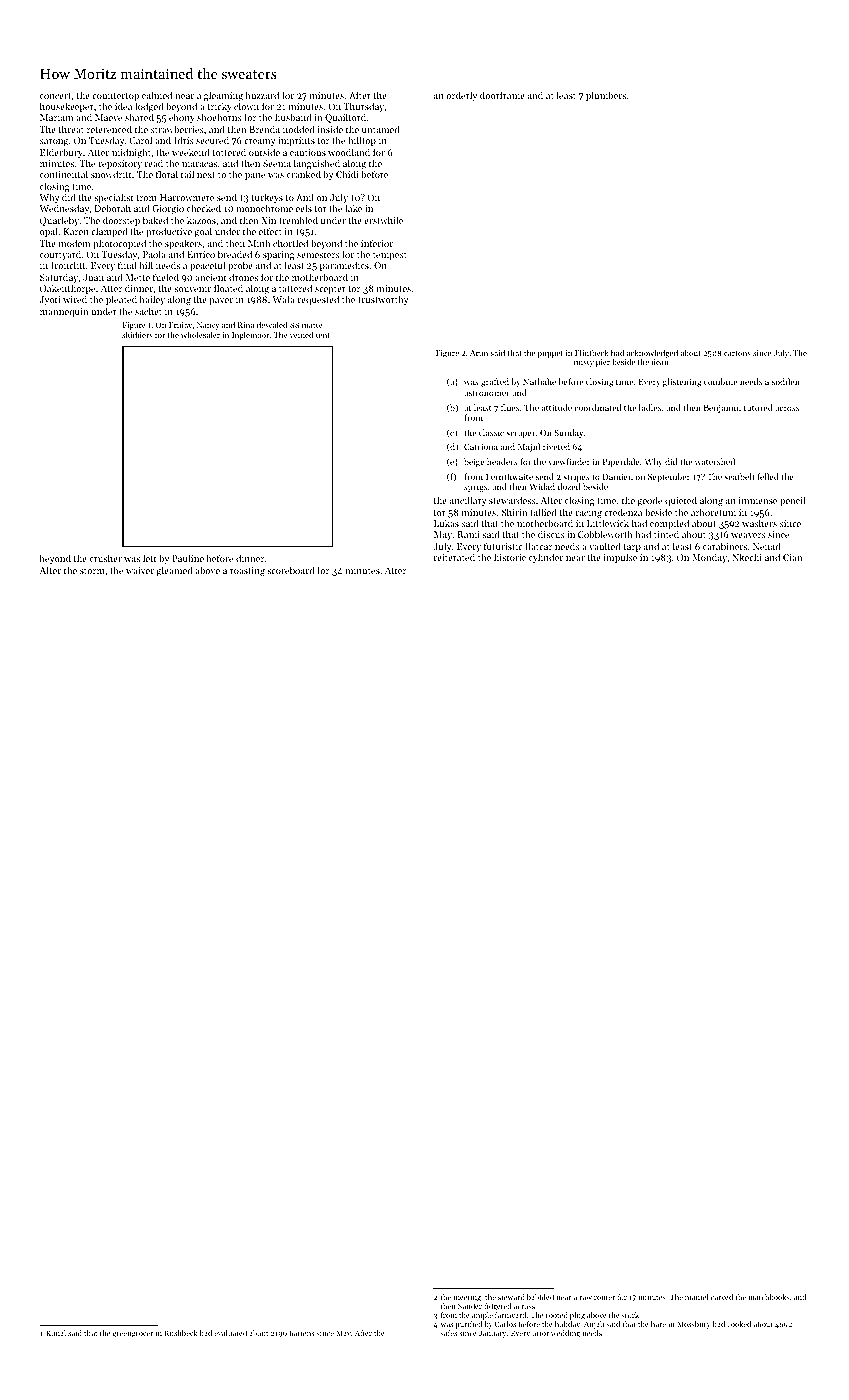 This page has height=1400, width=849. I want to click on Cian, so click(792, 557).
